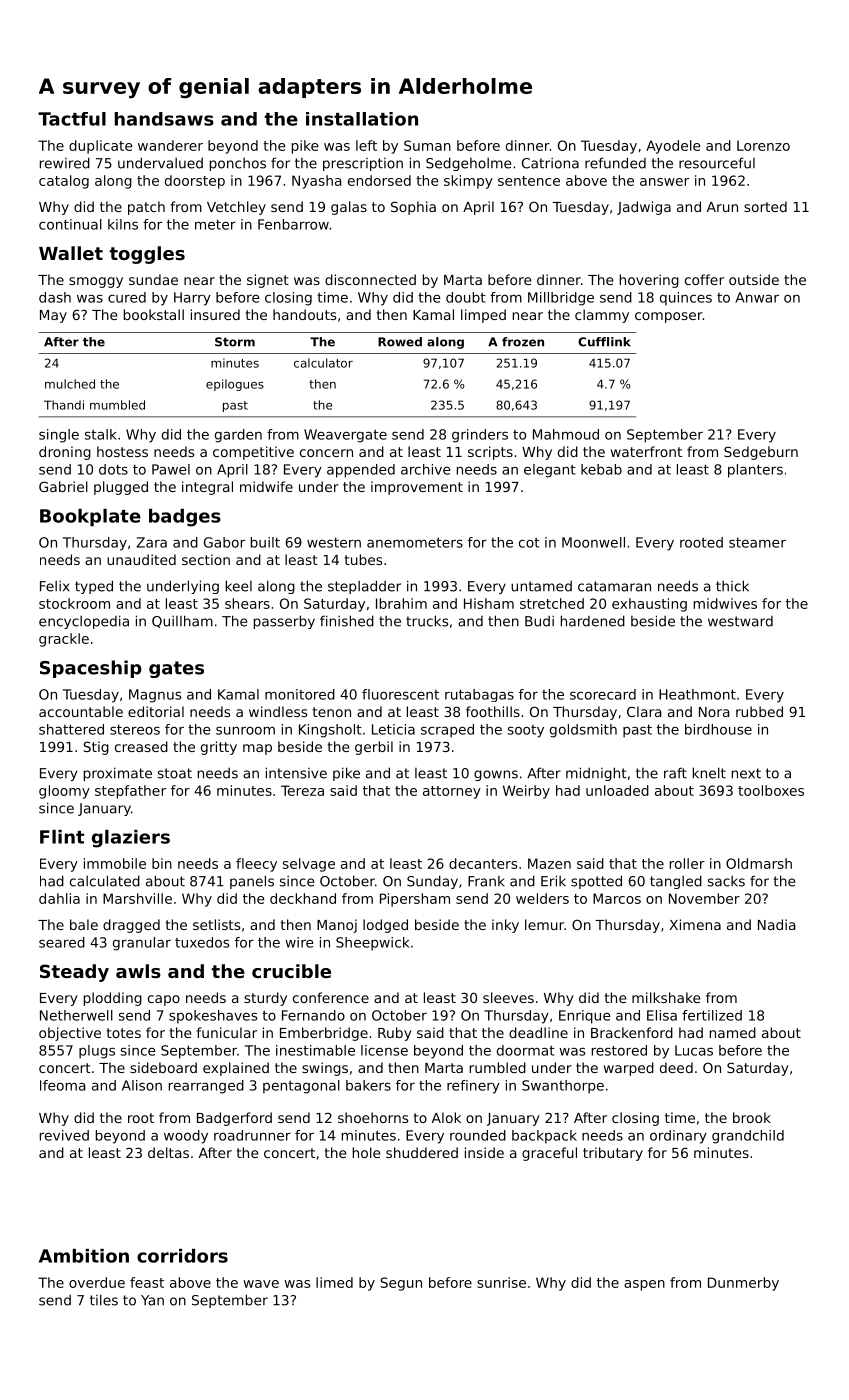  What do you see at coordinates (330, 731) in the screenshot?
I see `Kingsholt` at bounding box center [330, 731].
